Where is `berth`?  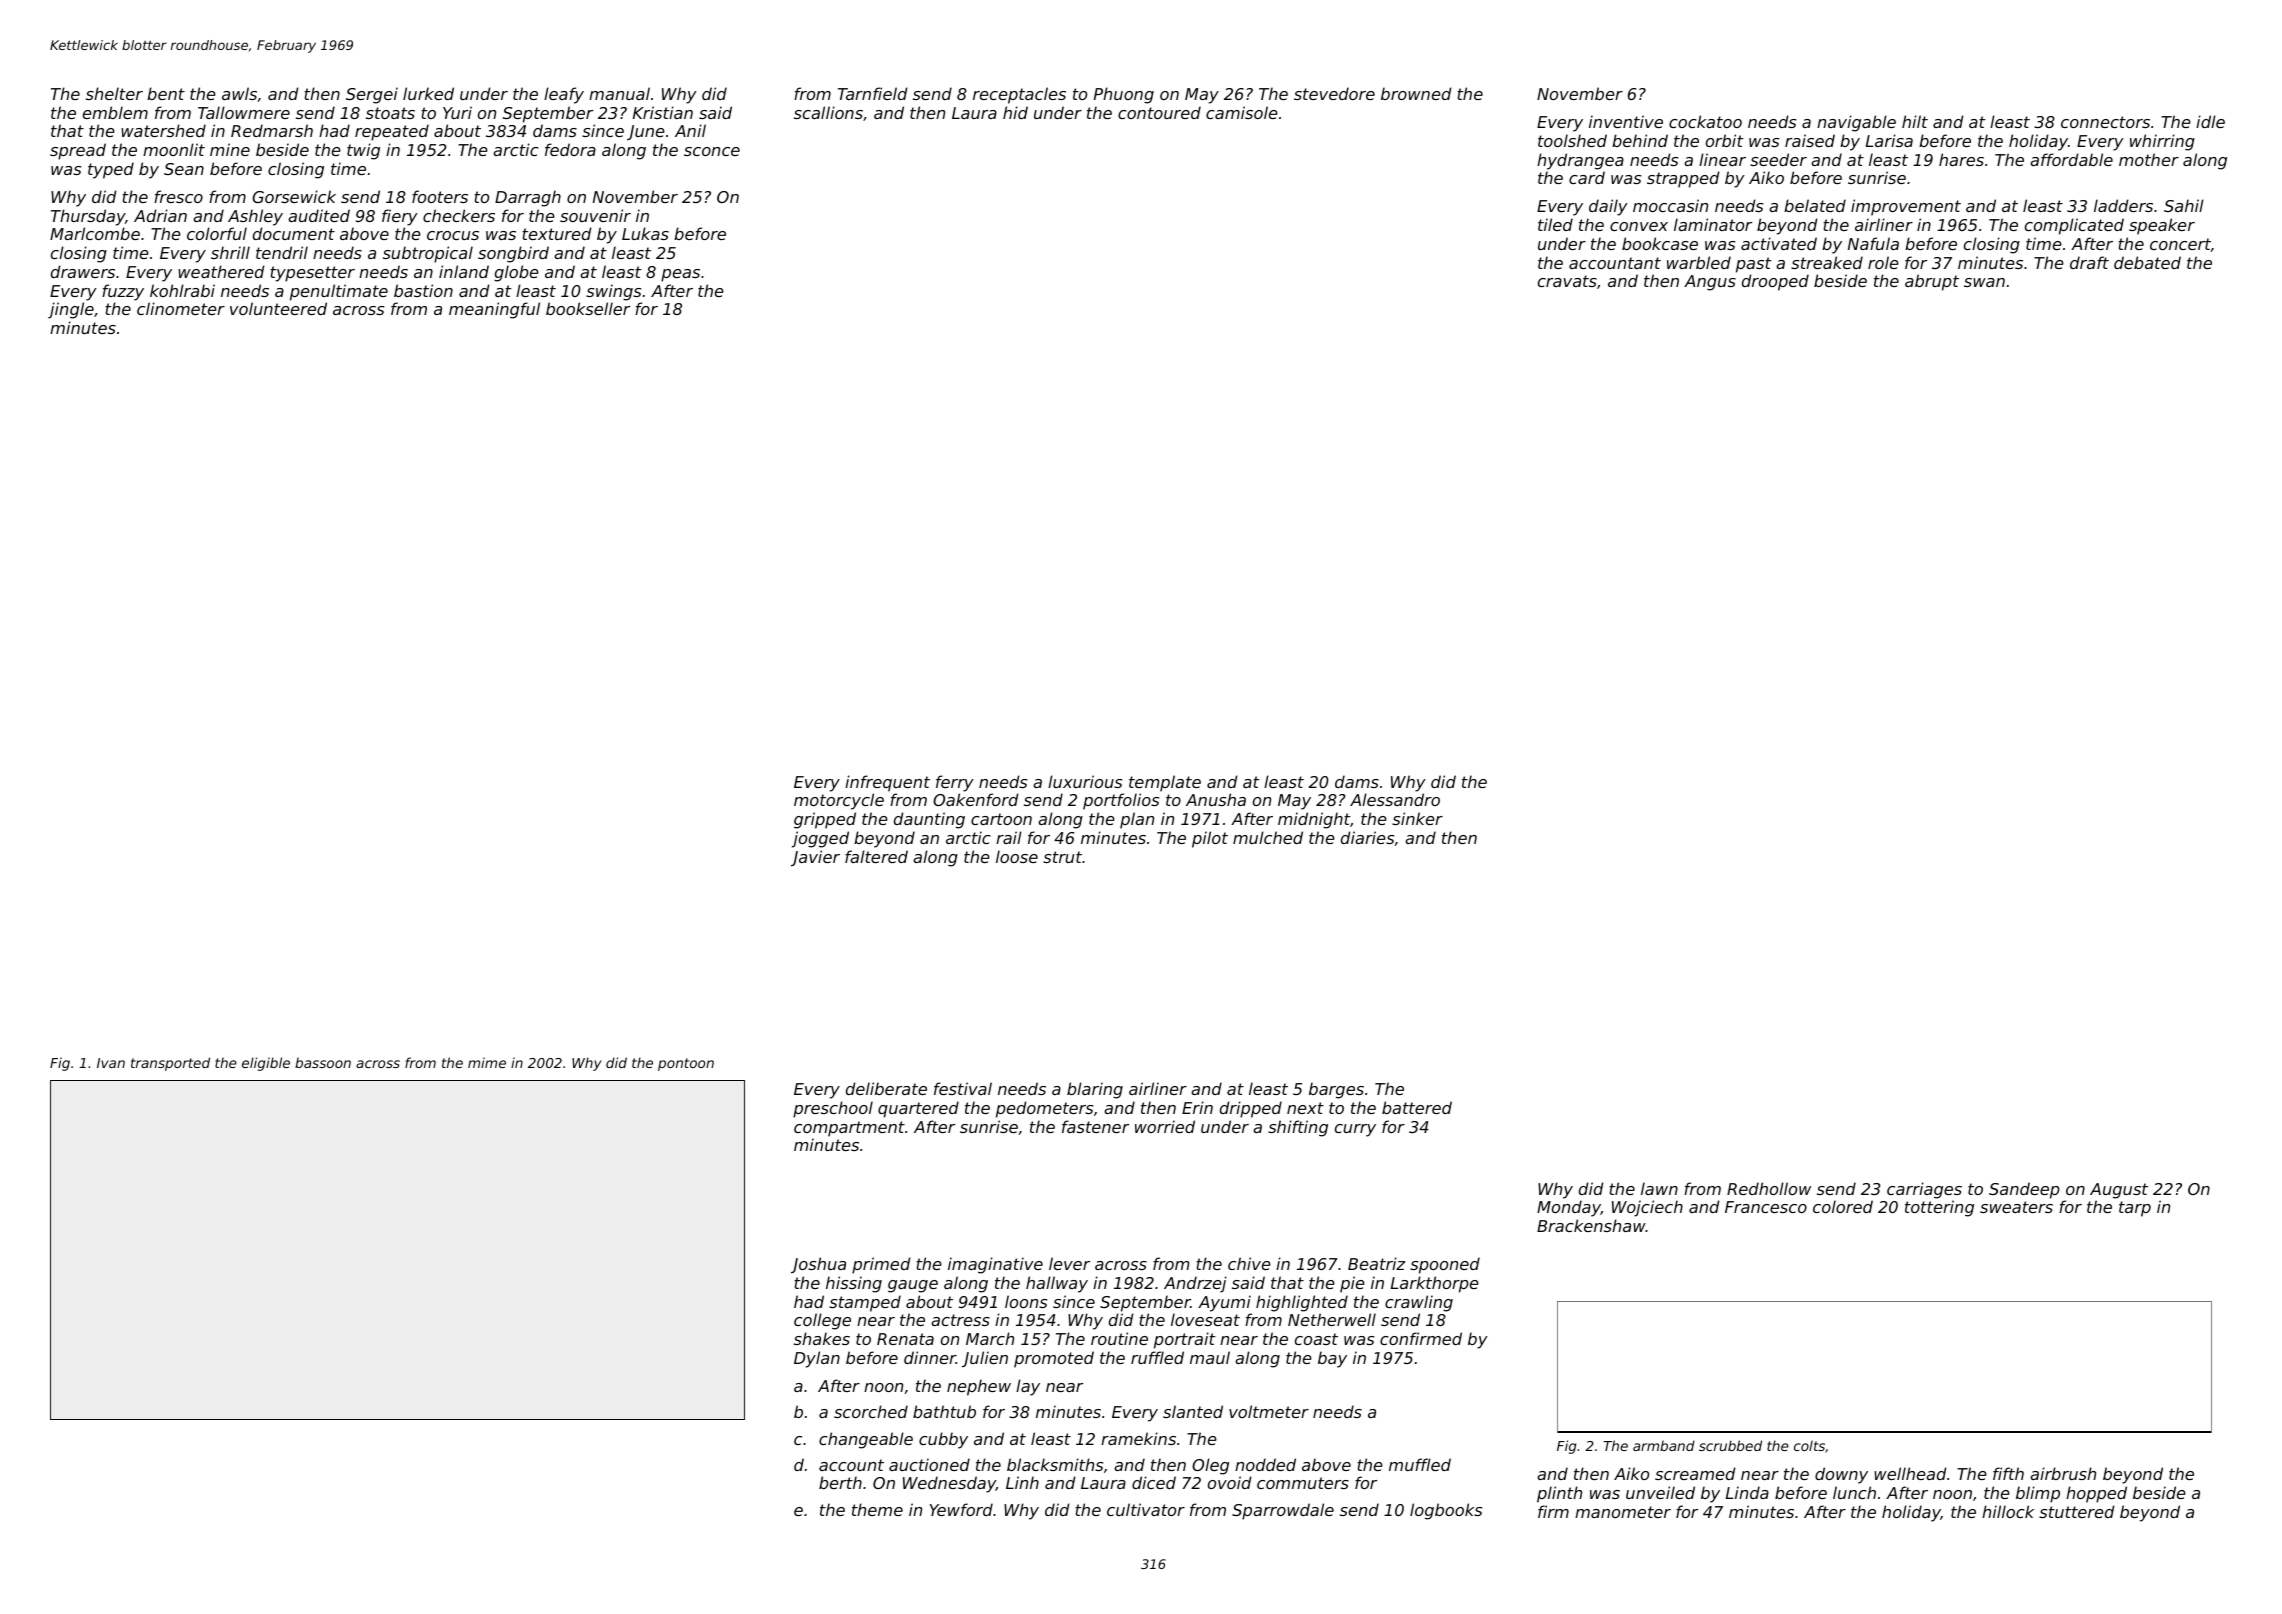 berth is located at coordinates (840, 1482).
